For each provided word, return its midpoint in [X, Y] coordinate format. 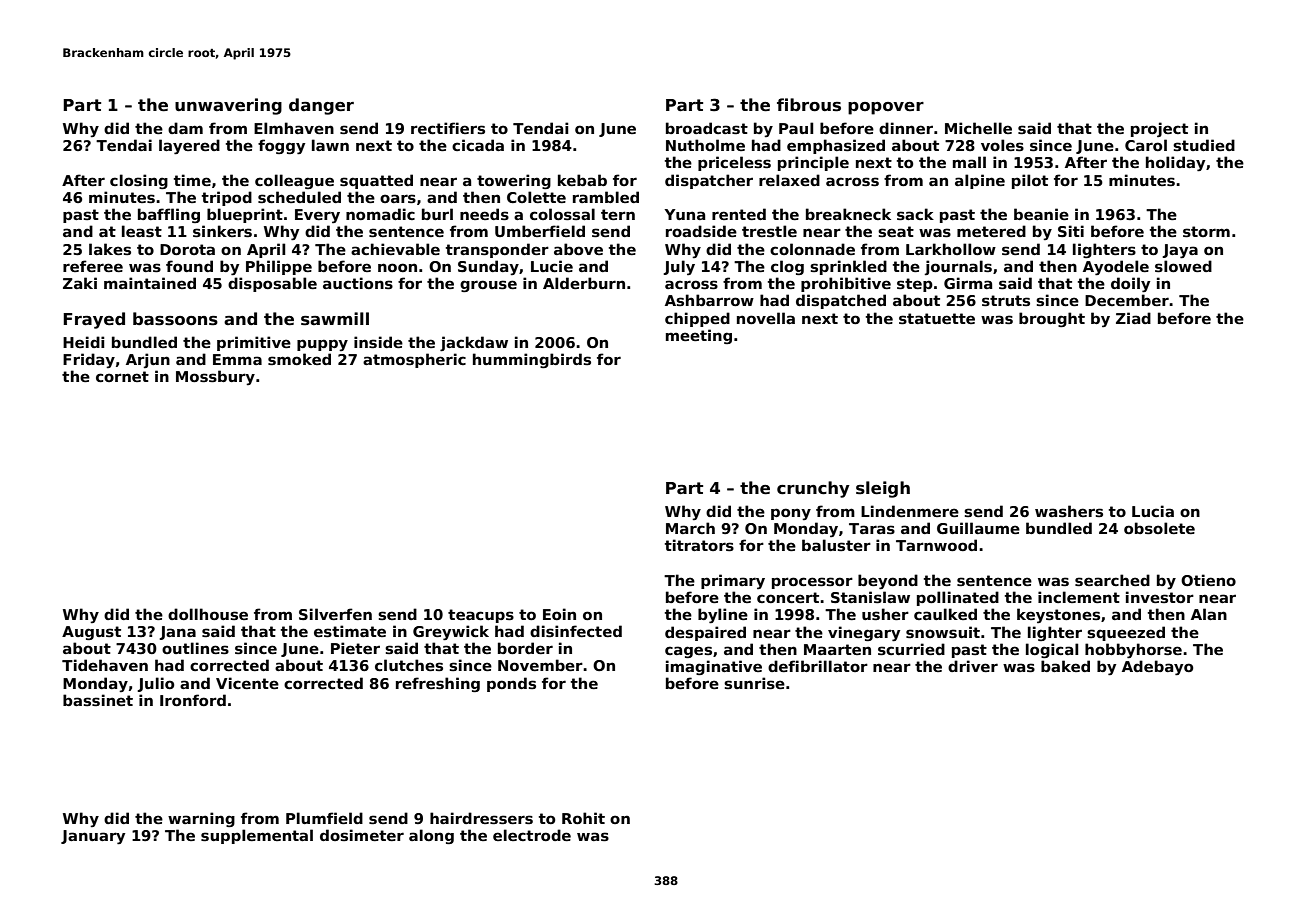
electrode [532, 835]
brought [1052, 319]
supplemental [257, 836]
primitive [254, 343]
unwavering [228, 106]
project [1159, 129]
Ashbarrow [709, 300]
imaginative [714, 667]
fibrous [809, 105]
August [91, 633]
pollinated [958, 598]
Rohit [583, 818]
